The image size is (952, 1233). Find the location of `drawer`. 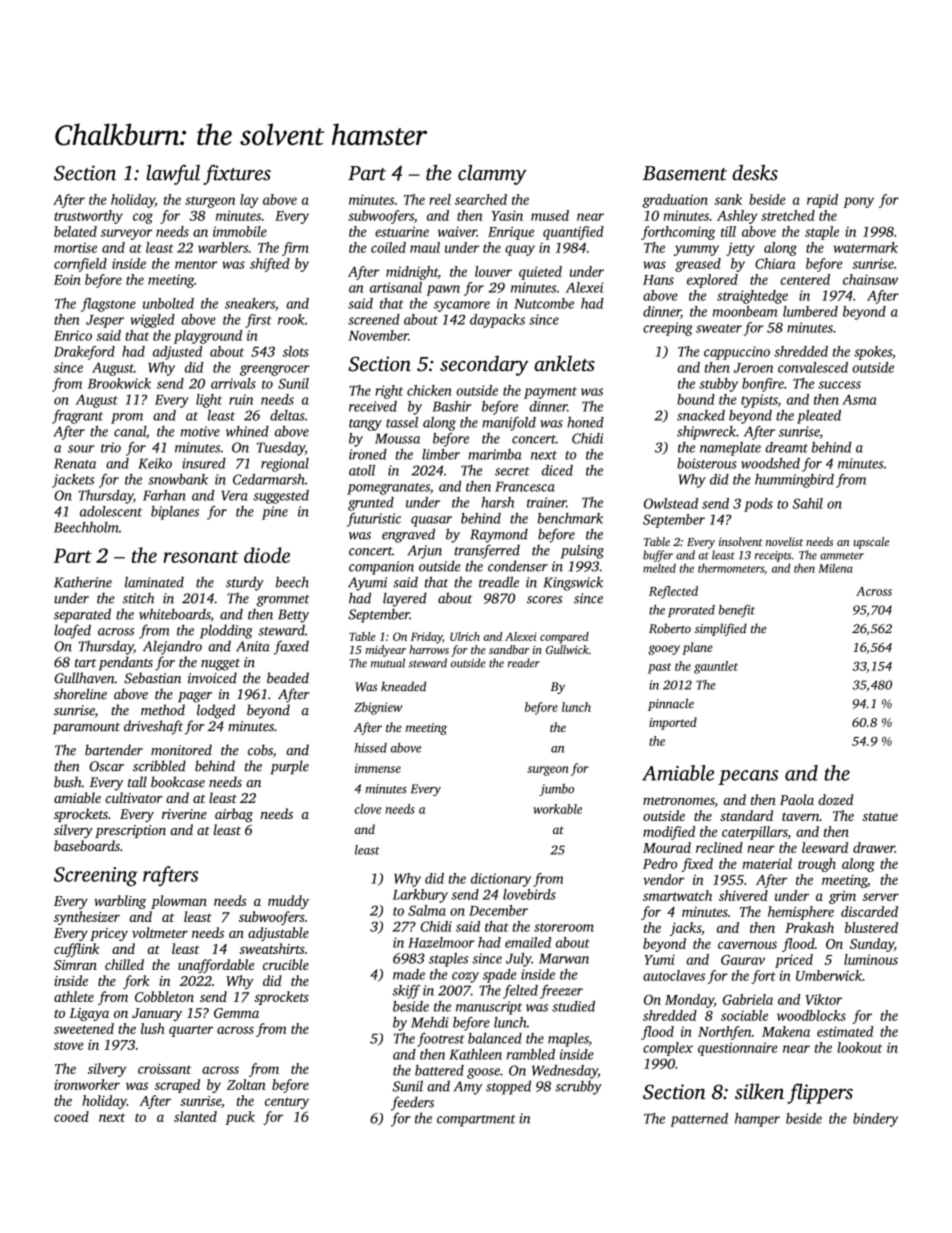

drawer is located at coordinates (874, 847).
